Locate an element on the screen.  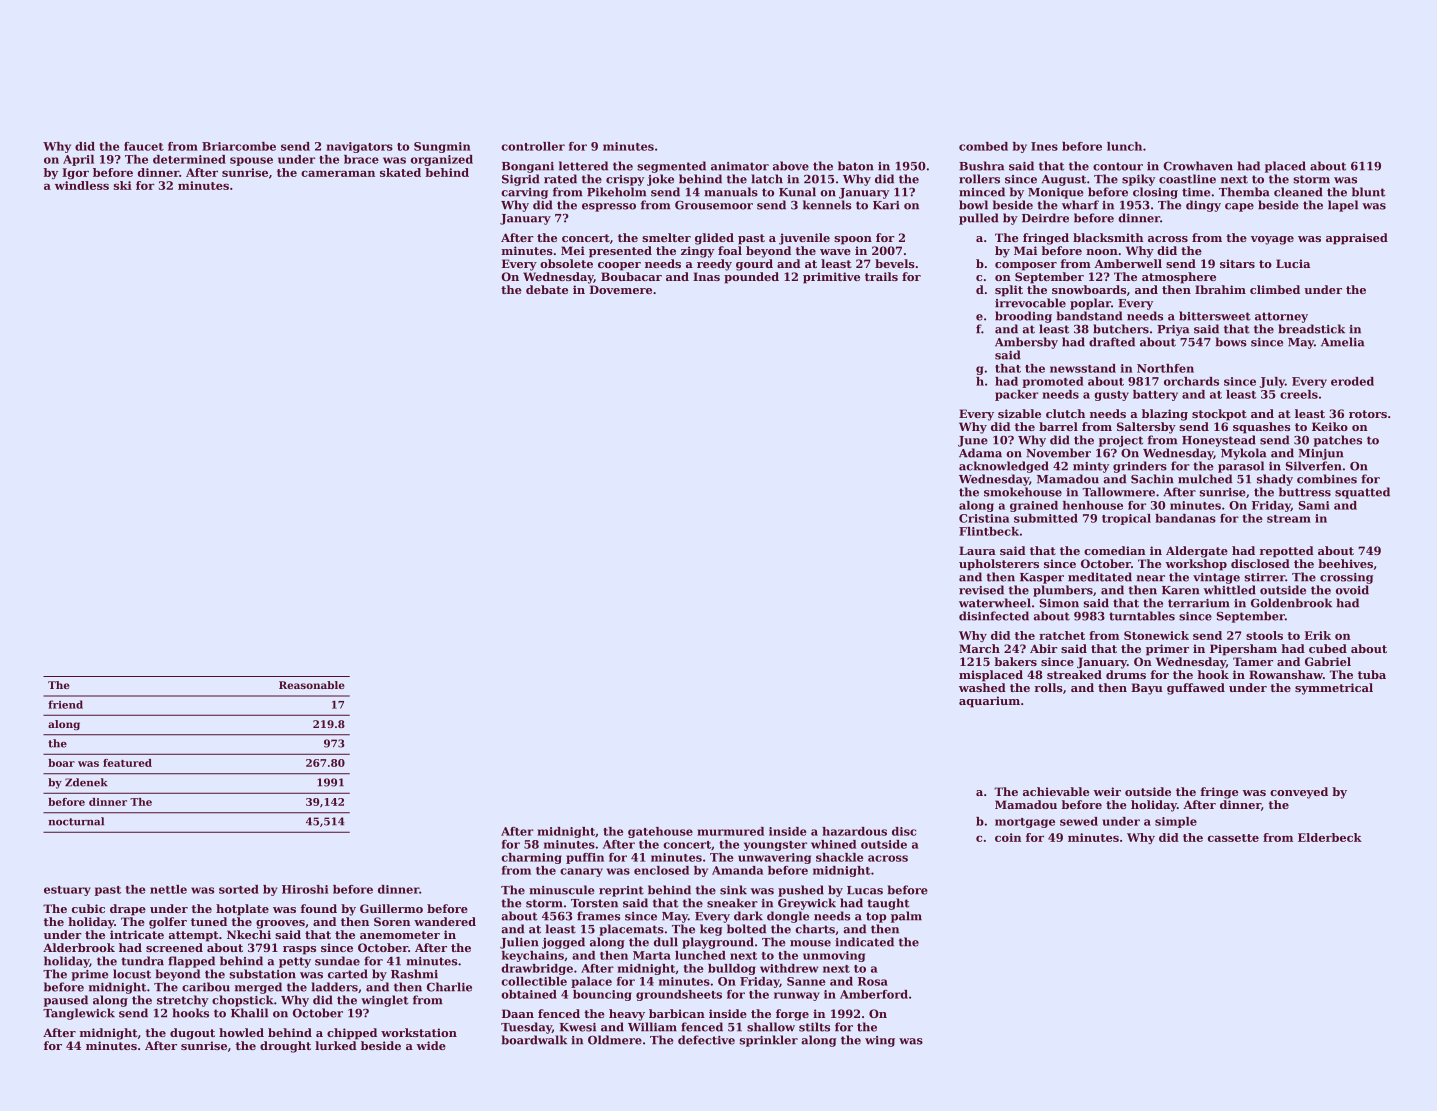
Reasonable is located at coordinates (312, 685).
